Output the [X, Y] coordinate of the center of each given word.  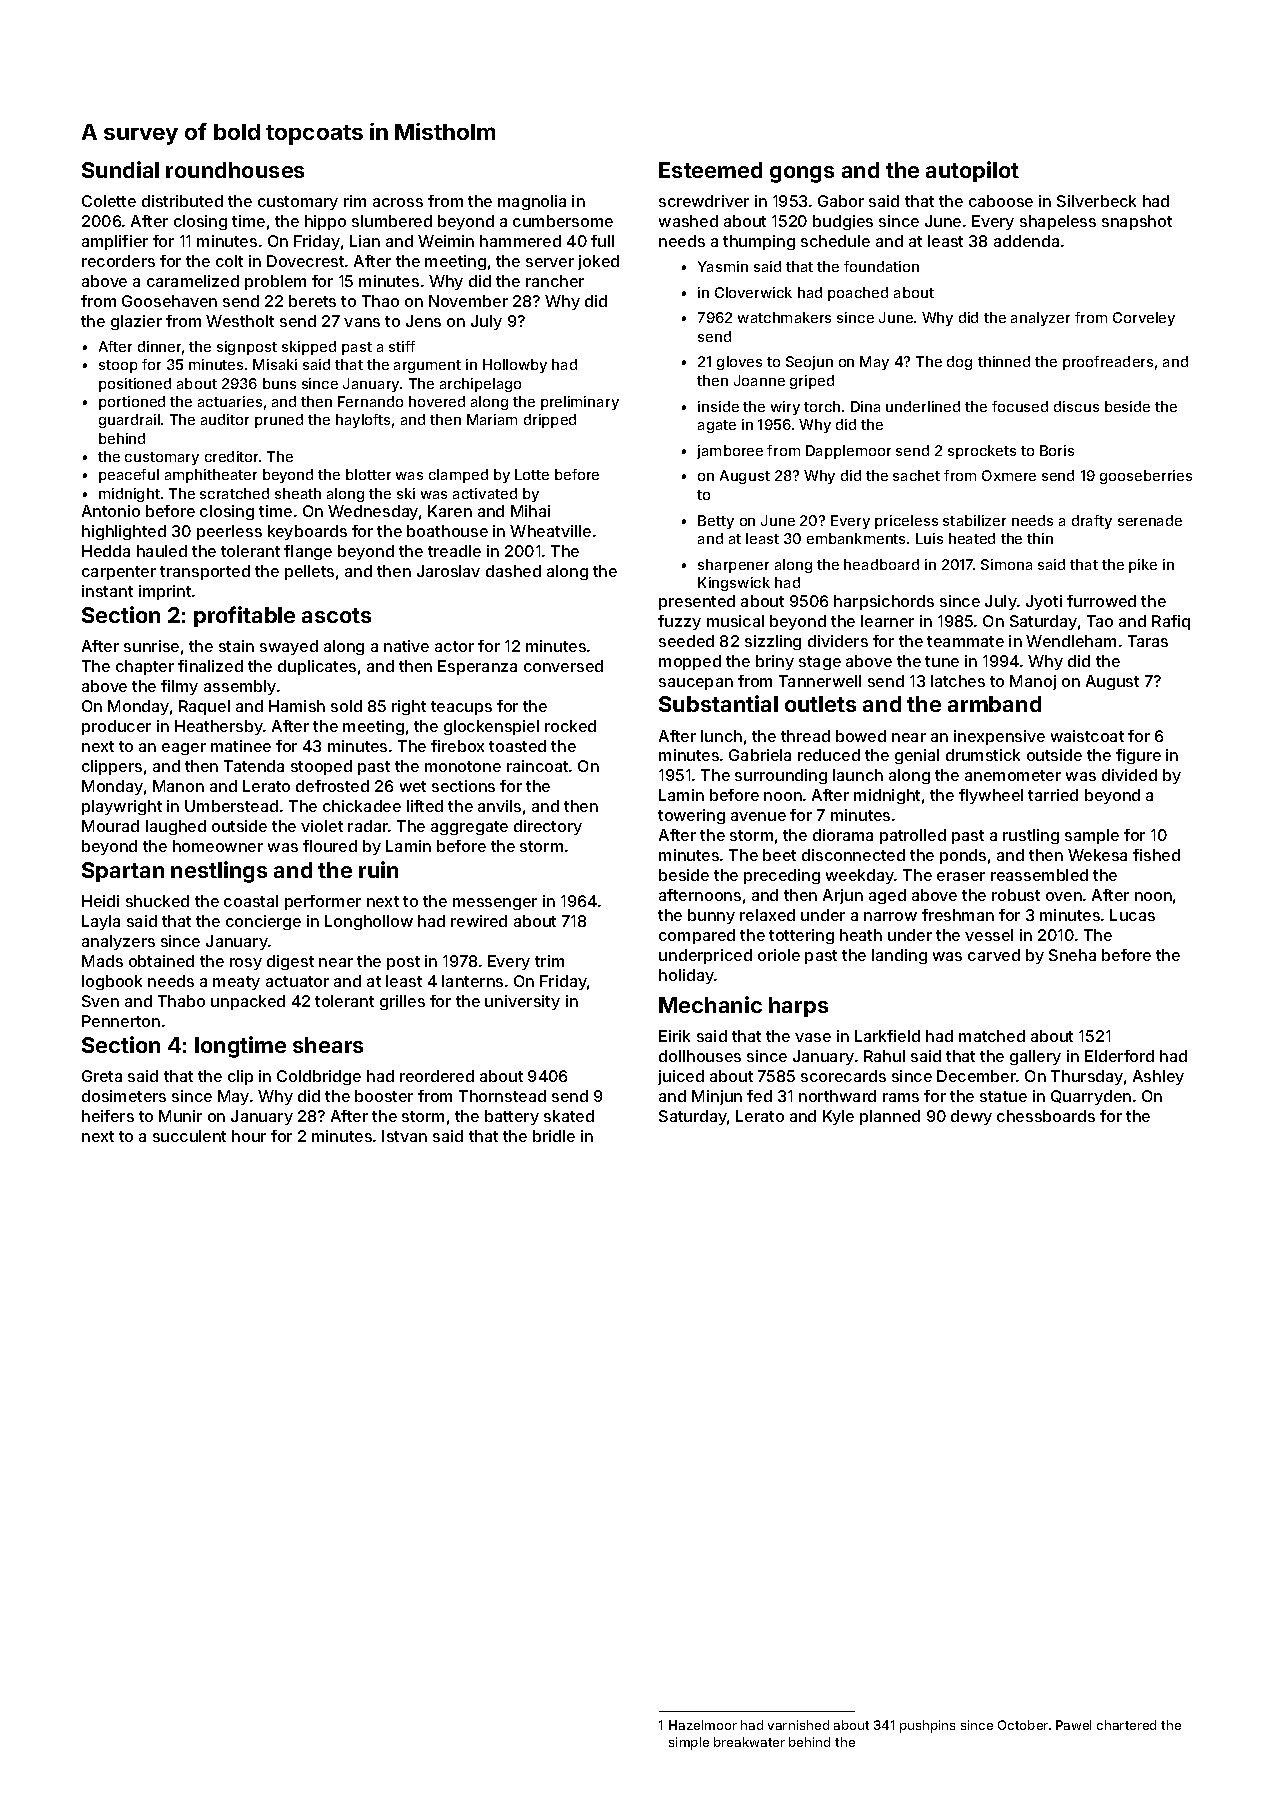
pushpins [927, 1726]
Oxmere [1009, 475]
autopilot [972, 171]
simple [689, 1743]
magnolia [532, 202]
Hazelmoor [703, 1725]
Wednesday [373, 512]
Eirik [674, 1036]
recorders [118, 261]
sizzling [773, 642]
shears [328, 1045]
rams [901, 1097]
